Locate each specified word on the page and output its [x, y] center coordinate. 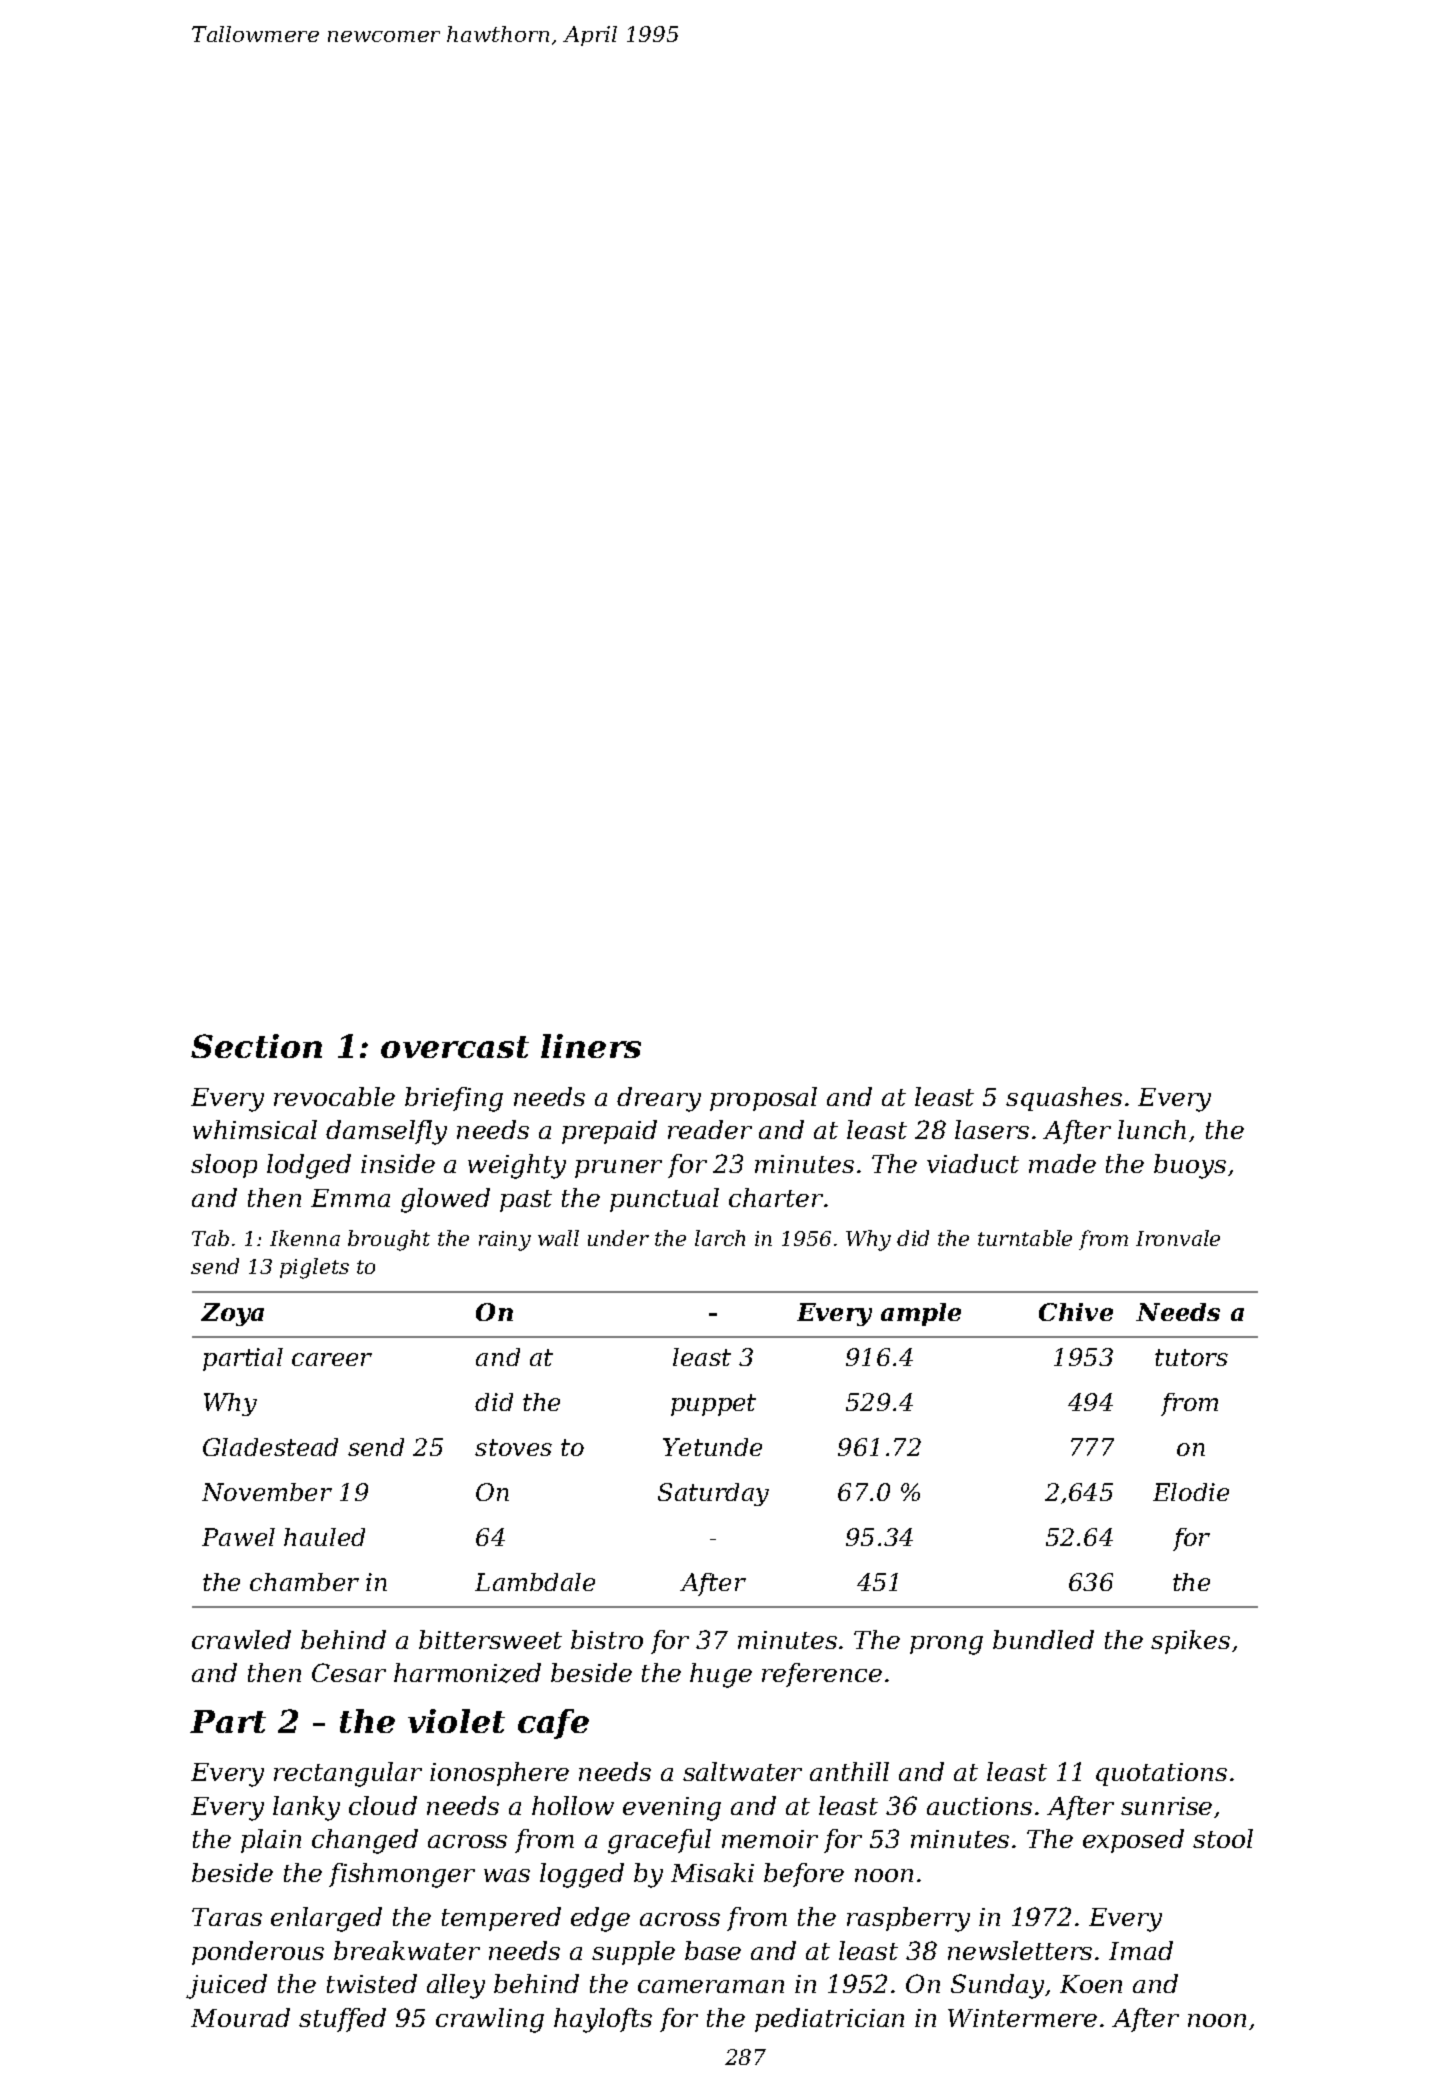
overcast [455, 1047]
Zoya [232, 1314]
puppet [713, 1405]
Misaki [712, 1872]
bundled [1043, 1639]
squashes [1064, 1099]
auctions [979, 1806]
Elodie [1191, 1492]
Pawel [238, 1537]
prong [946, 1645]
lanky [306, 1808]
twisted [372, 1983]
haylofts [603, 2020]
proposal [763, 1099]
